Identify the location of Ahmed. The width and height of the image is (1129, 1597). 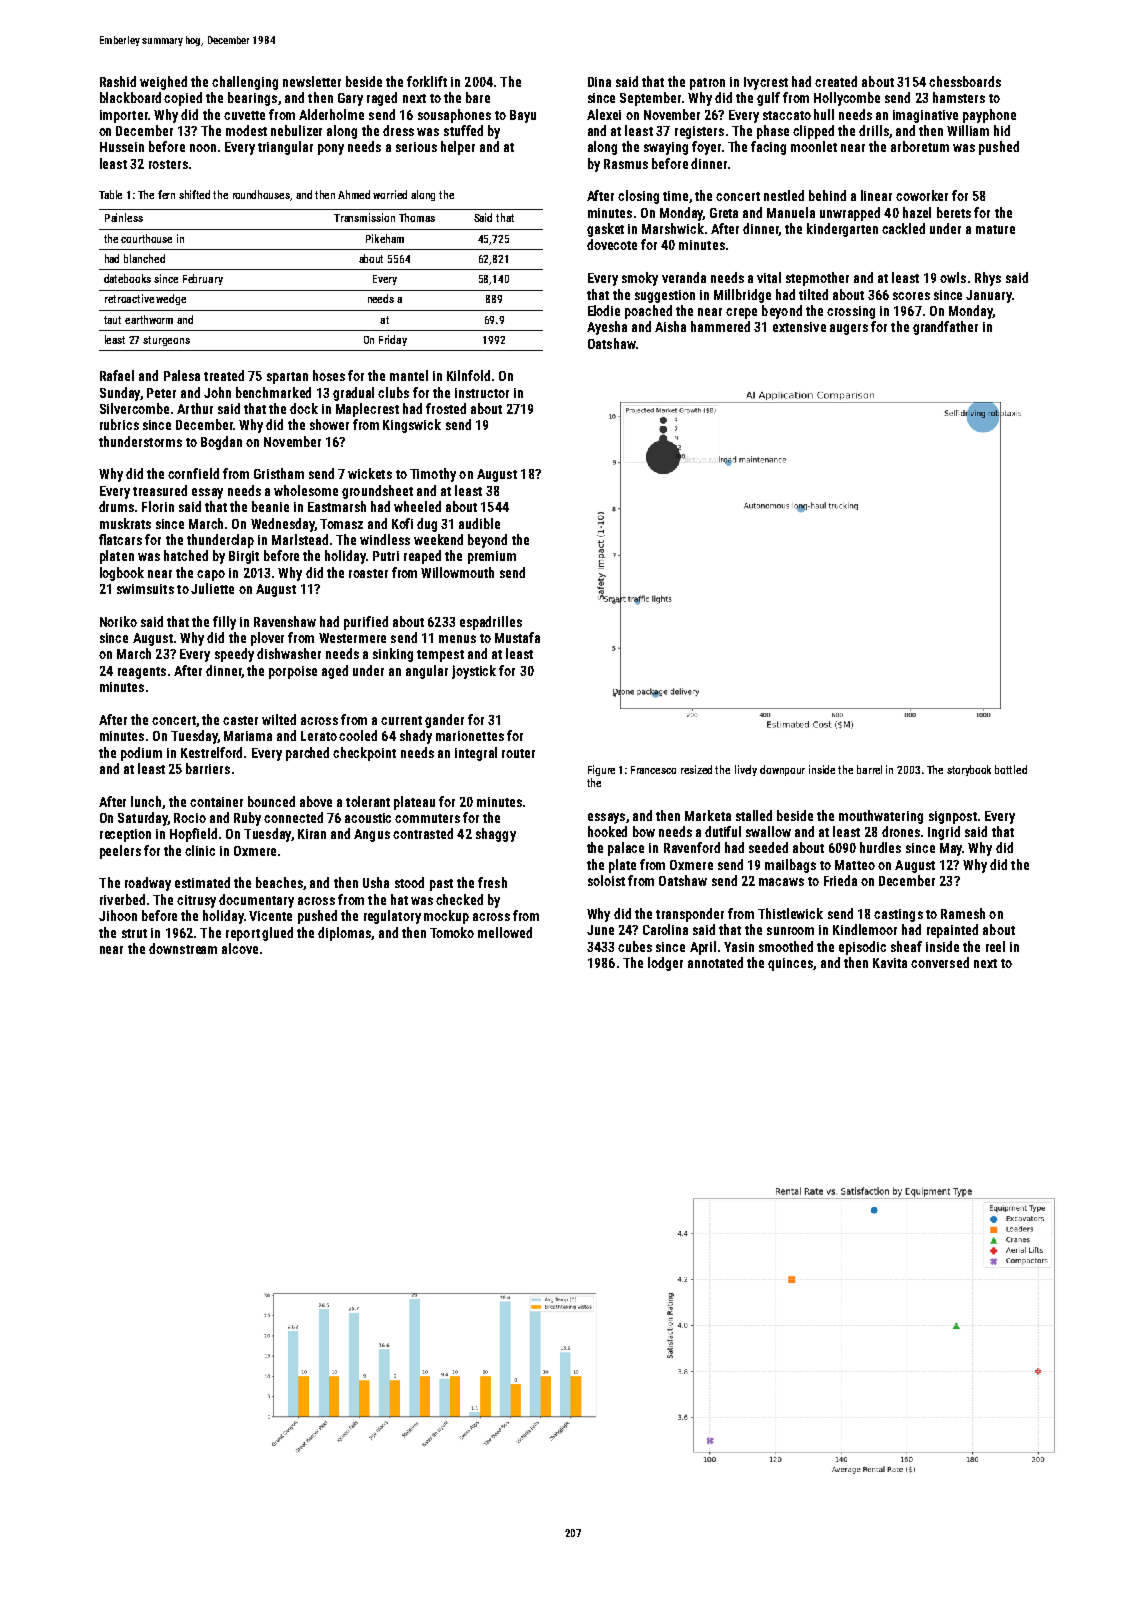
(354, 194).
